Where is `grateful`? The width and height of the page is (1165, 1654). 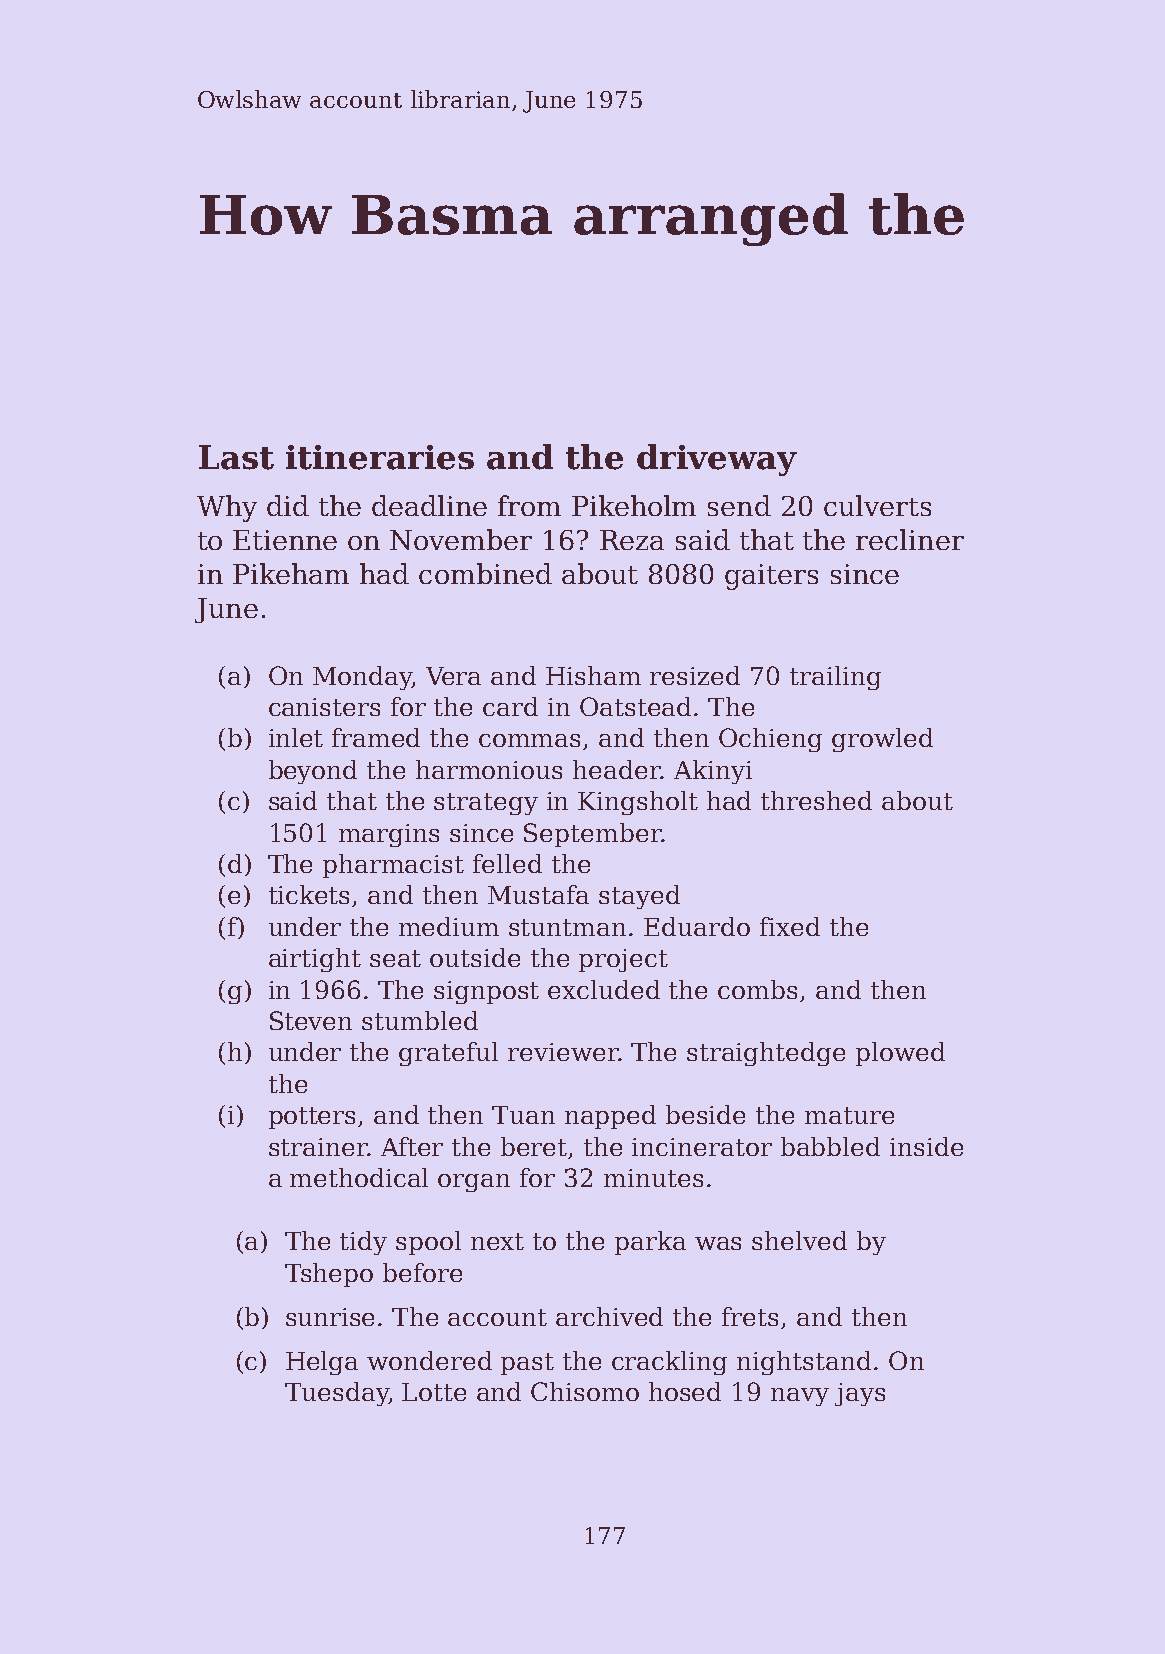
grateful is located at coordinates (448, 1054).
